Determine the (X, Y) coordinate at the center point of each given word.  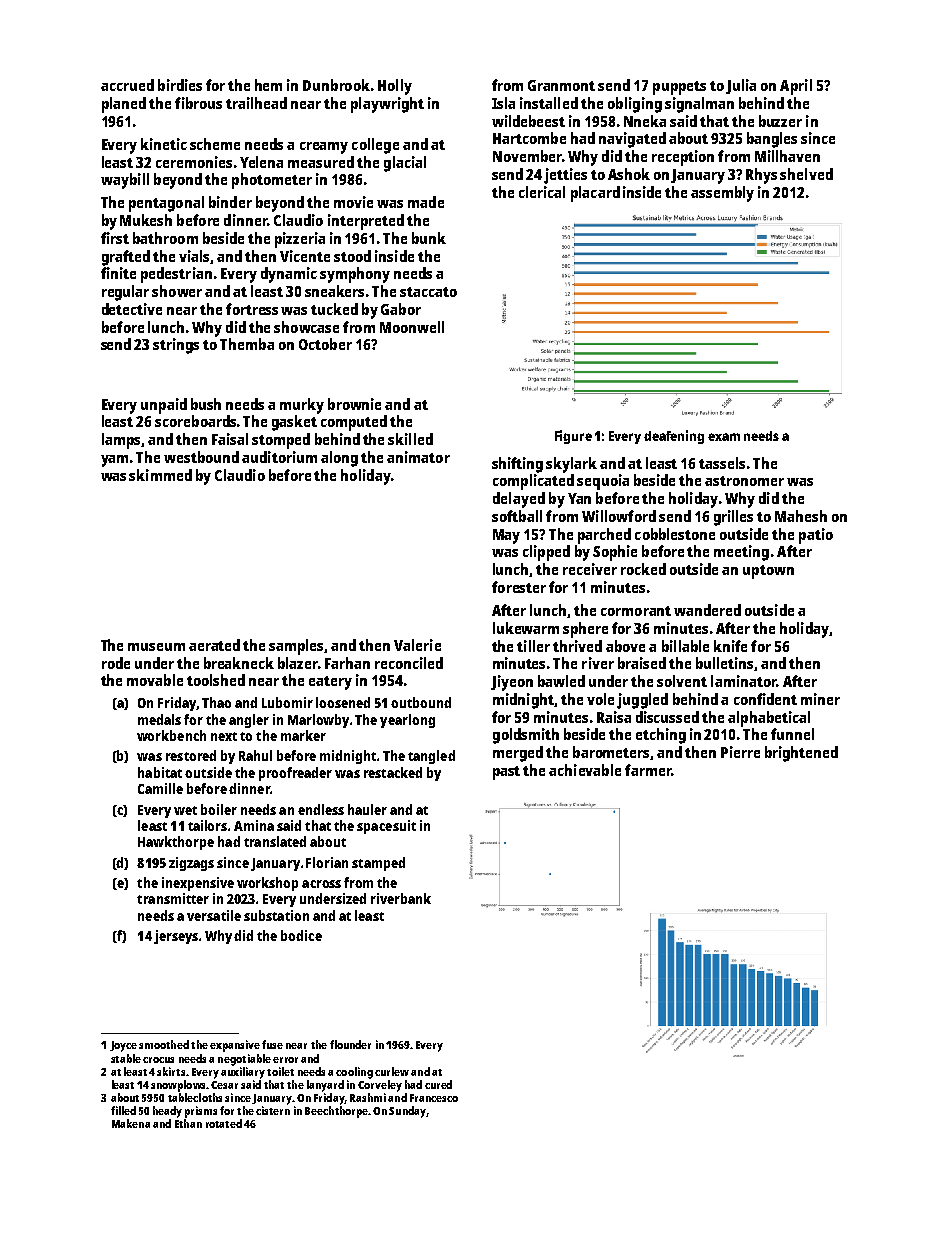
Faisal (230, 439)
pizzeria (300, 240)
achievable (585, 770)
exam (724, 437)
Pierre (740, 752)
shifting (517, 465)
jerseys (176, 937)
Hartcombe (529, 138)
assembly (722, 194)
